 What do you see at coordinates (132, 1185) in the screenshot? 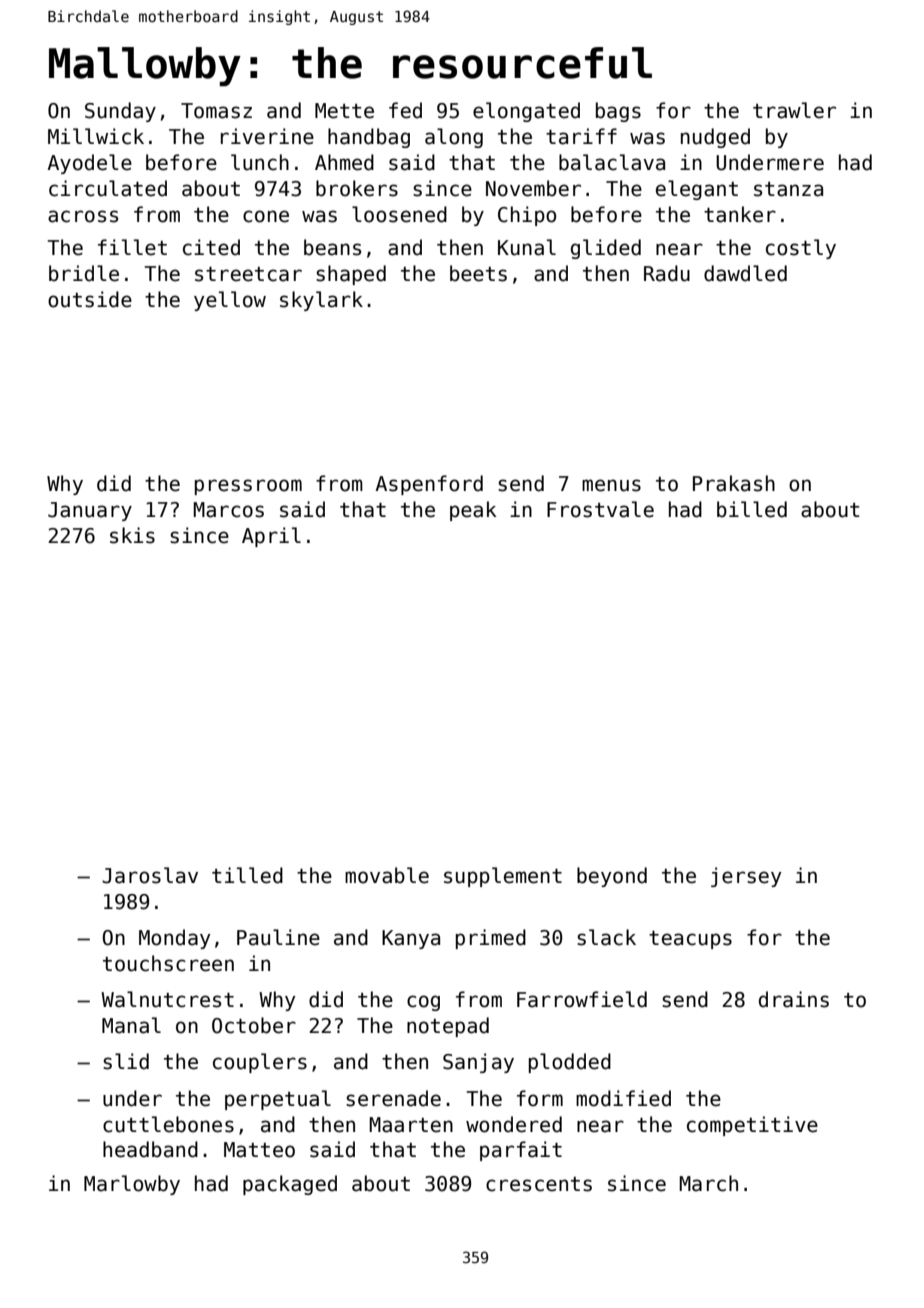
I see `Marlowby` at bounding box center [132, 1185].
